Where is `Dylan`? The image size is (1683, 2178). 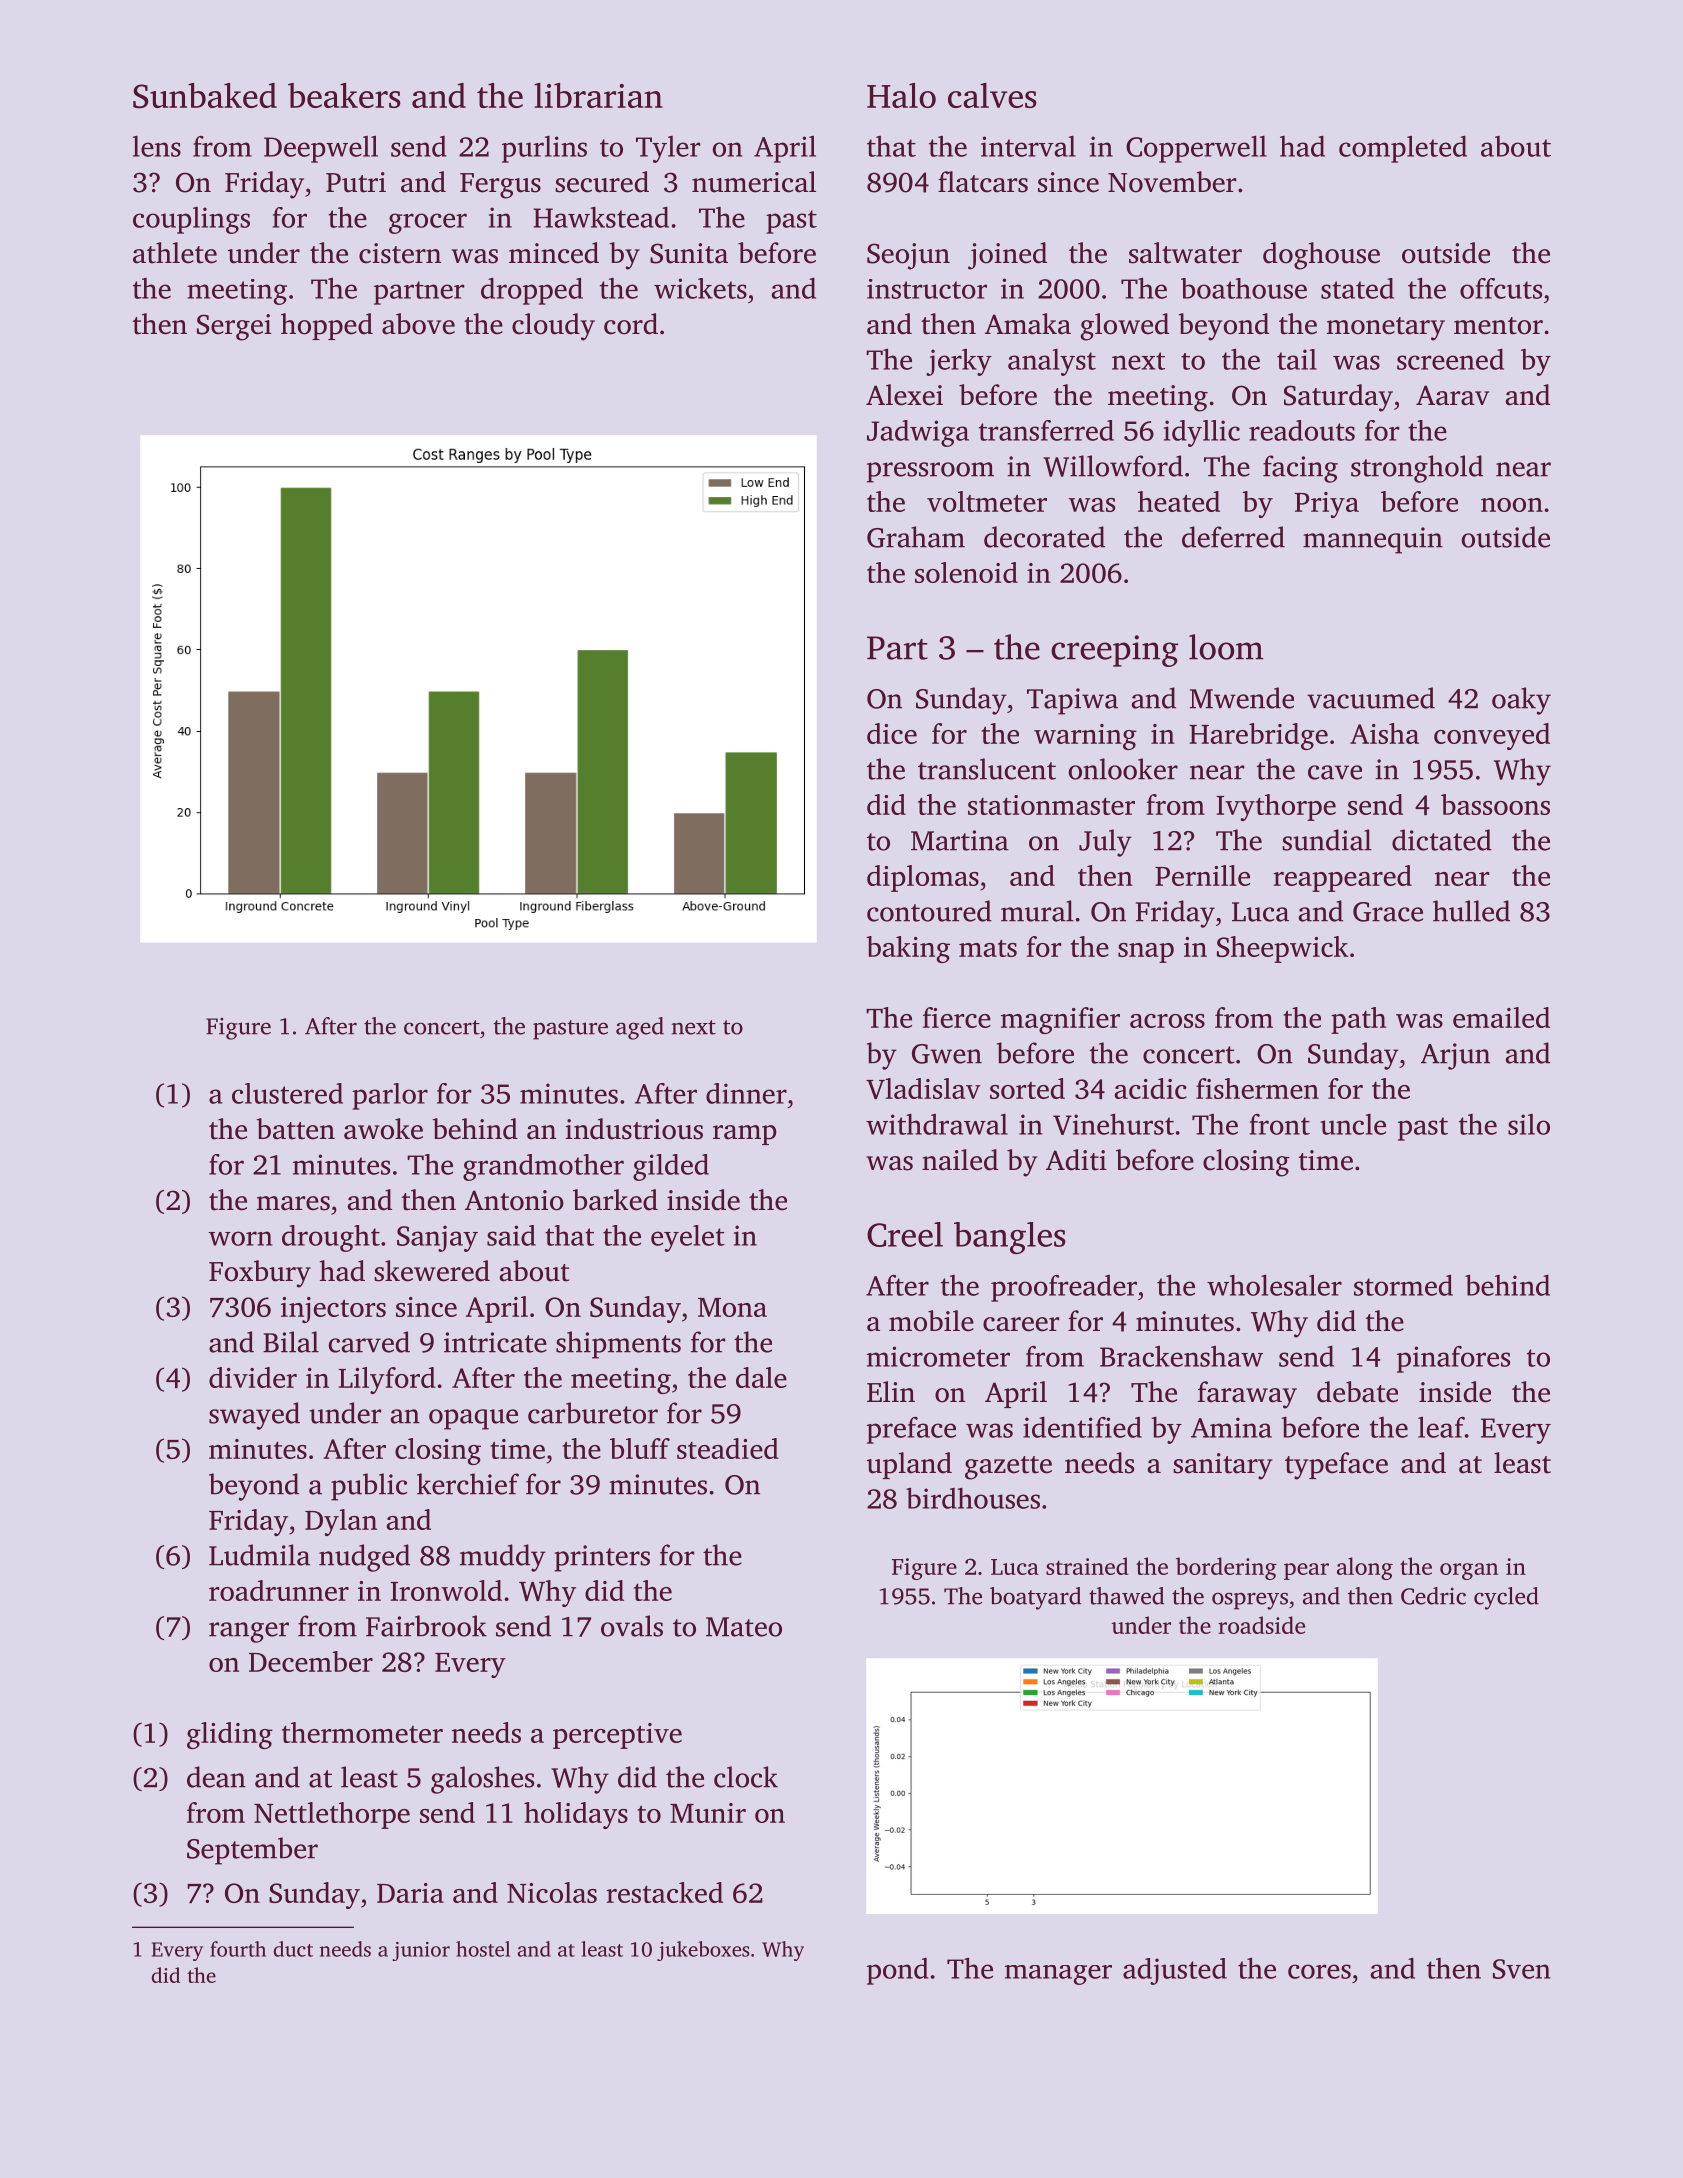 Dylan is located at coordinates (341, 1522).
